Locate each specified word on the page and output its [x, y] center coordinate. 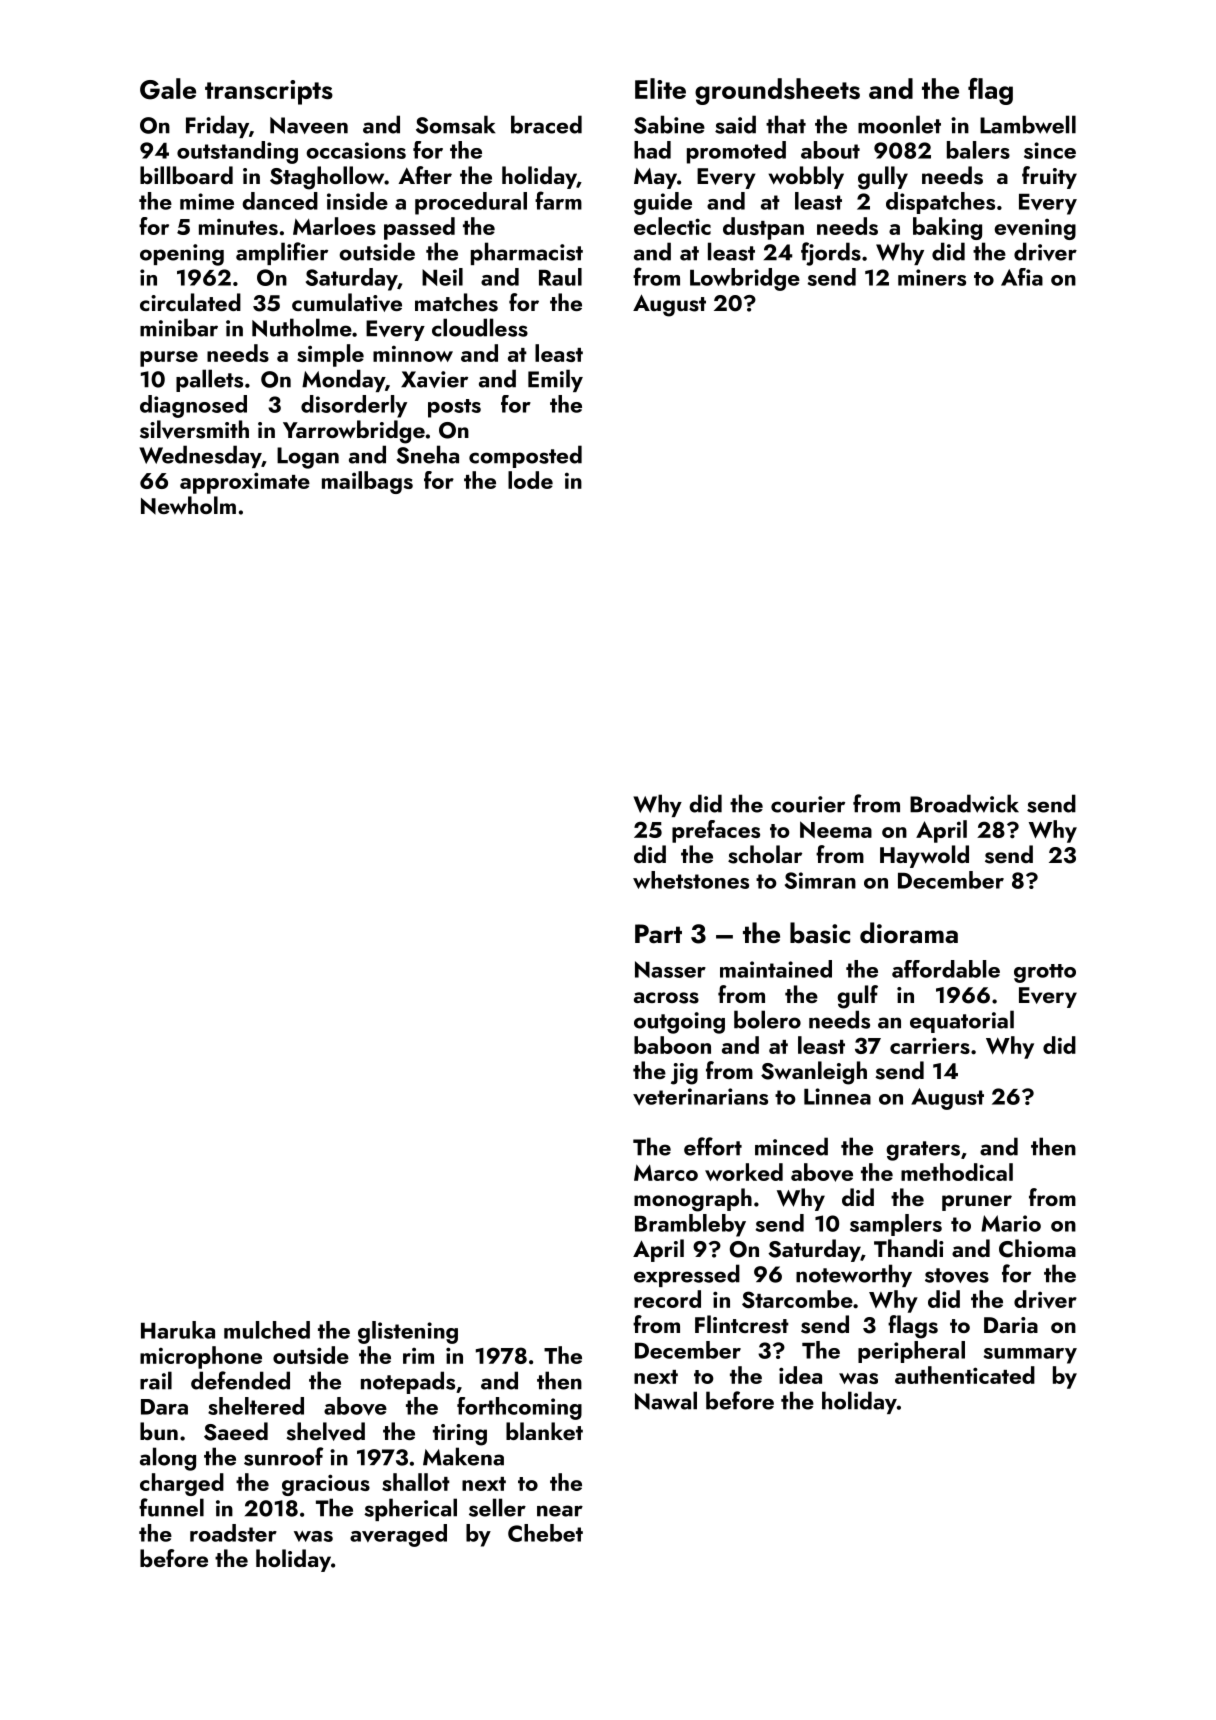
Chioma [1037, 1248]
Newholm [188, 505]
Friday [217, 126]
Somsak [455, 124]
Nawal [666, 1400]
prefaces [716, 831]
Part [658, 934]
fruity [1049, 177]
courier [808, 804]
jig [684, 1074]
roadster [233, 1533]
